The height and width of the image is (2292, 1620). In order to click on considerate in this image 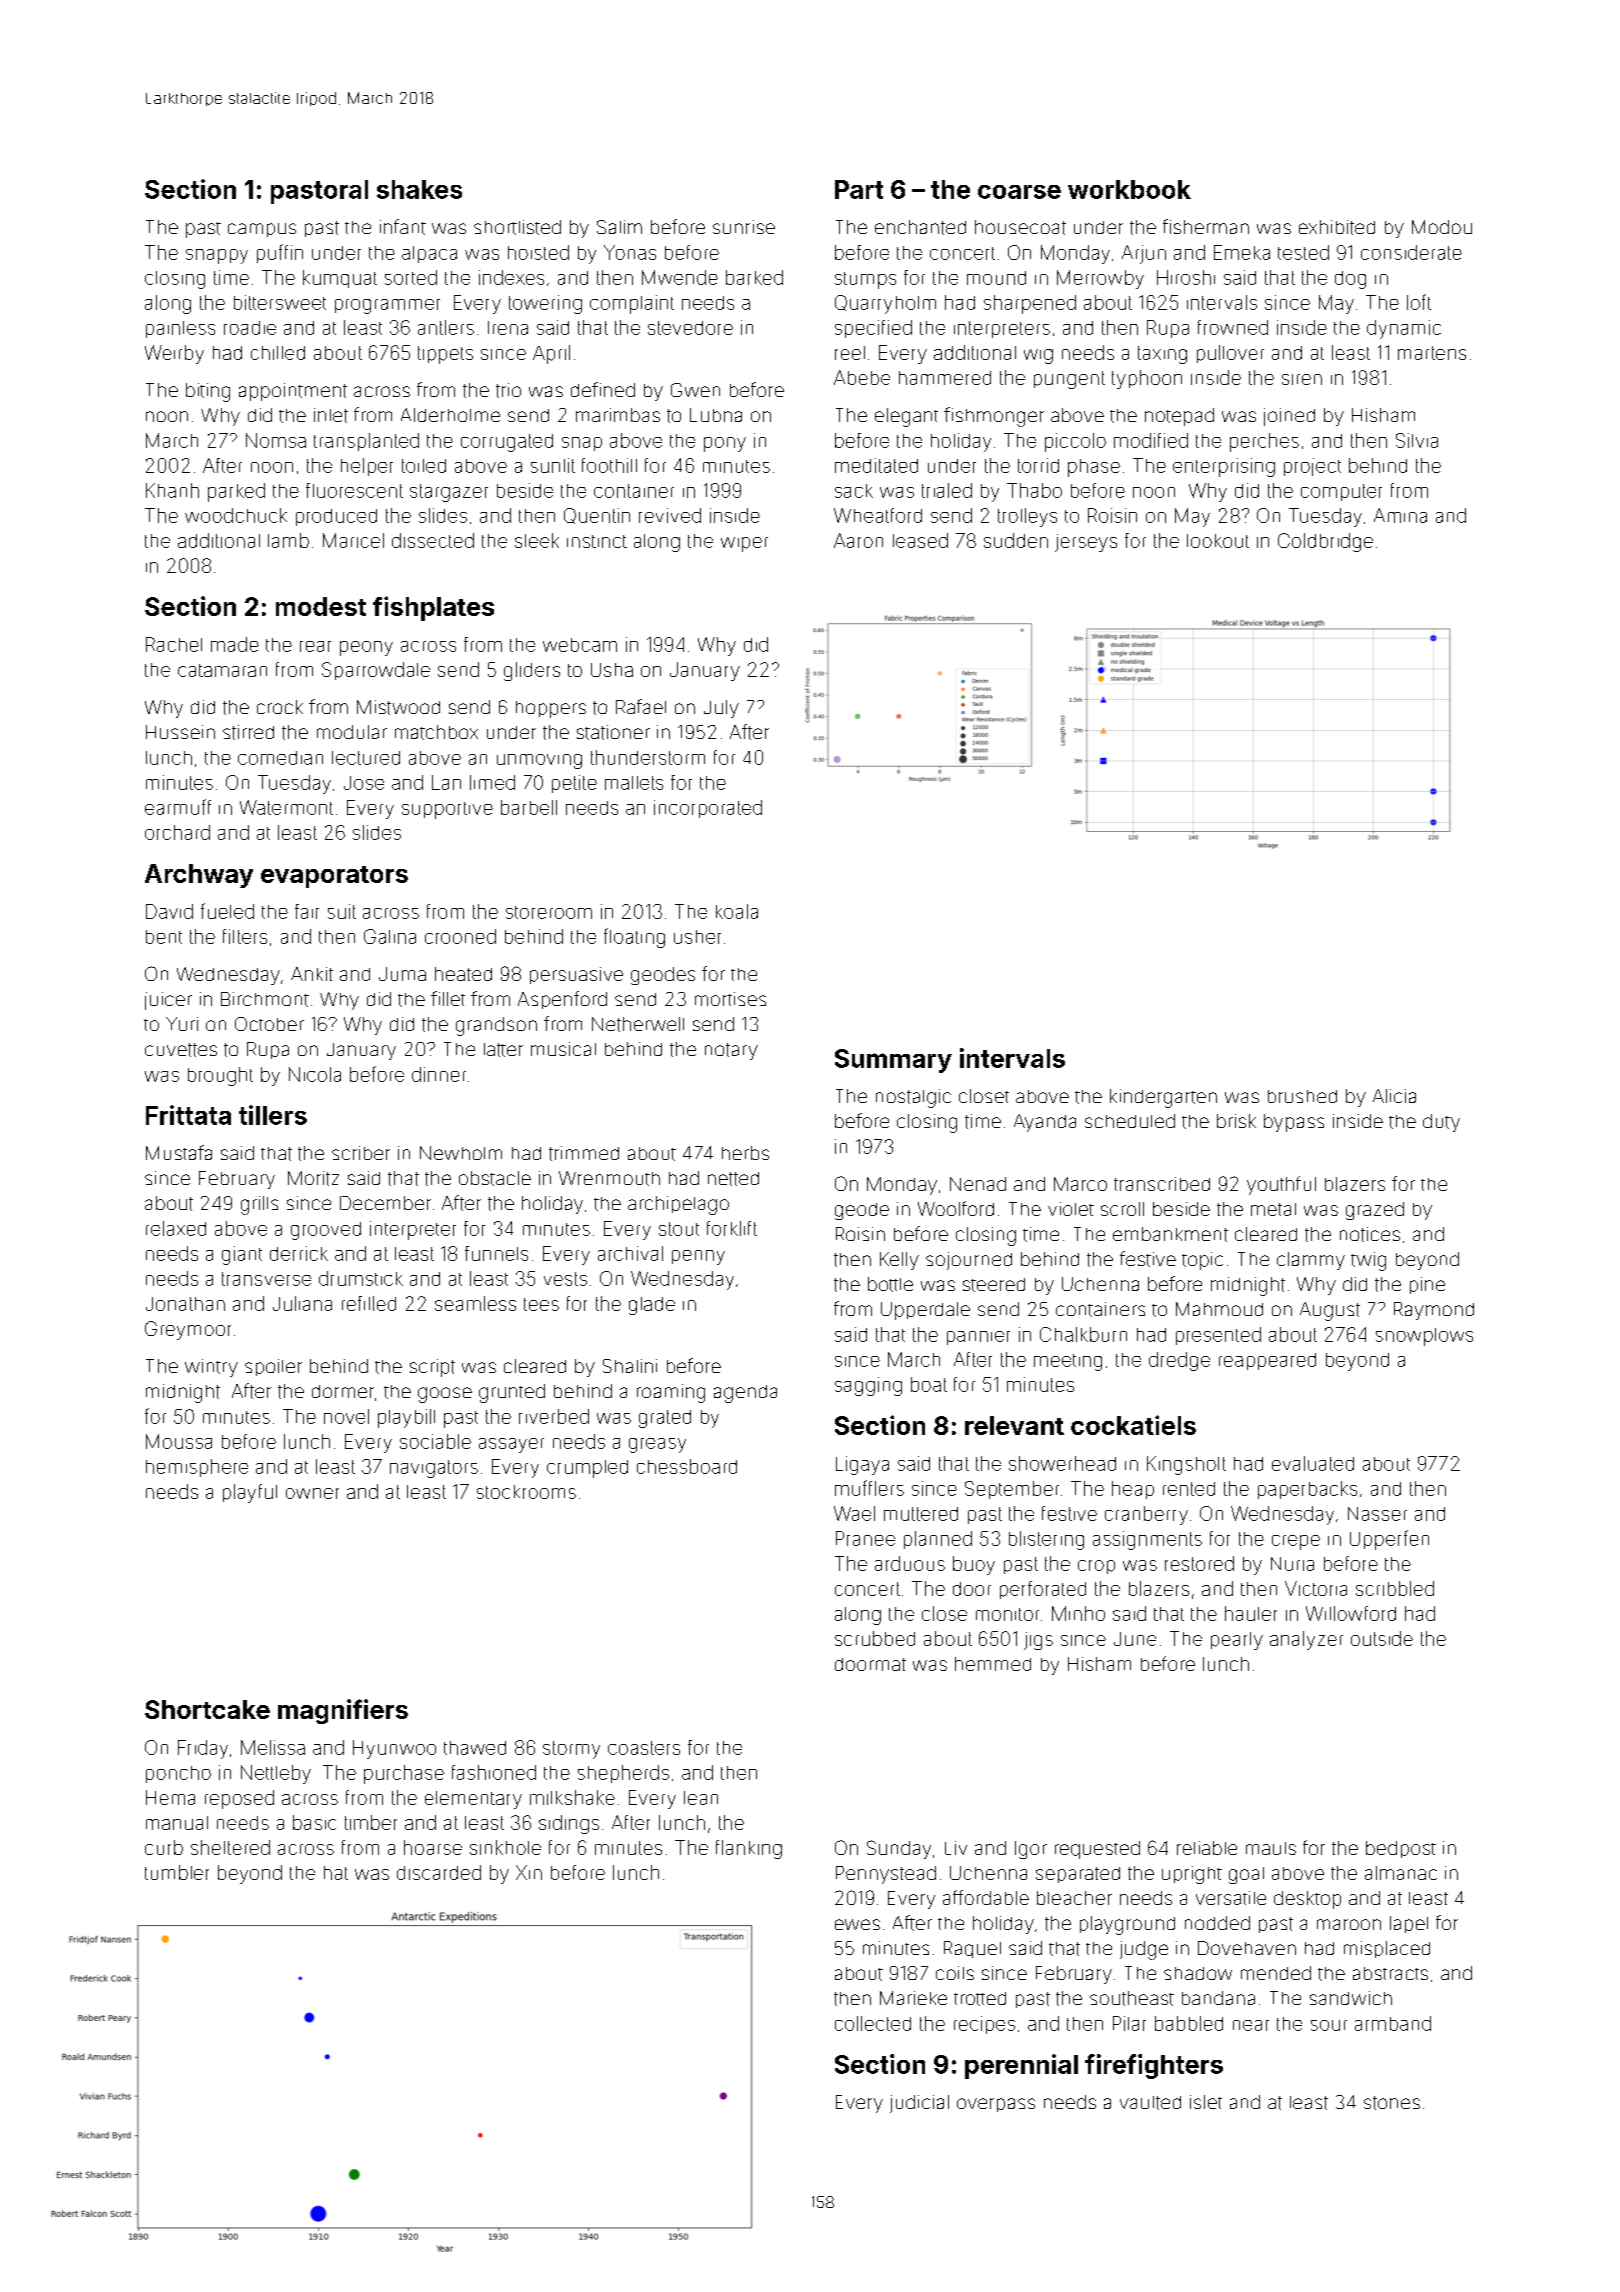, I will do `click(1411, 252)`.
